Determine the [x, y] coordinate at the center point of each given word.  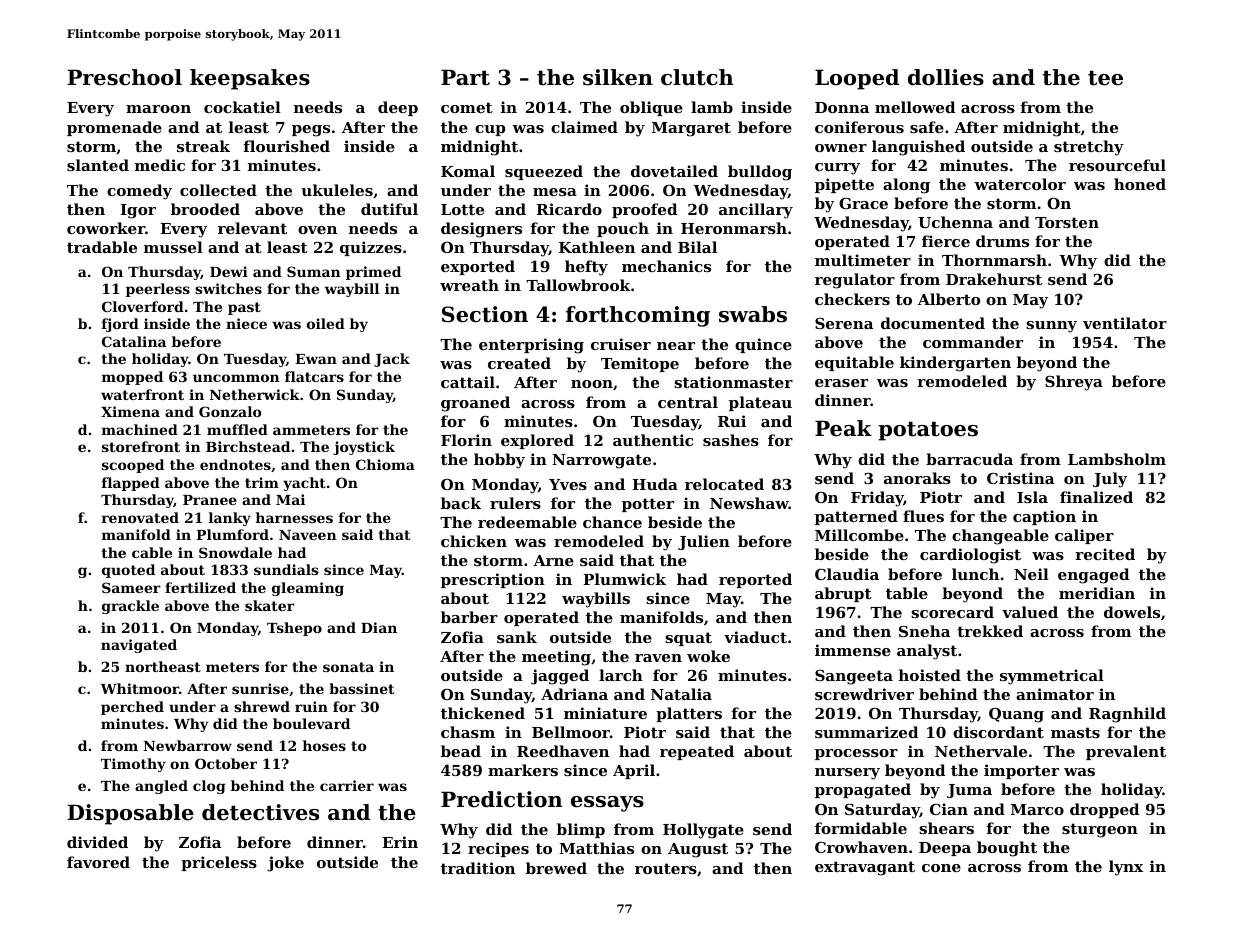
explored [537, 441]
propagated [863, 791]
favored [98, 862]
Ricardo [569, 209]
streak [203, 146]
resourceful [1117, 165]
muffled [237, 429]
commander [973, 342]
